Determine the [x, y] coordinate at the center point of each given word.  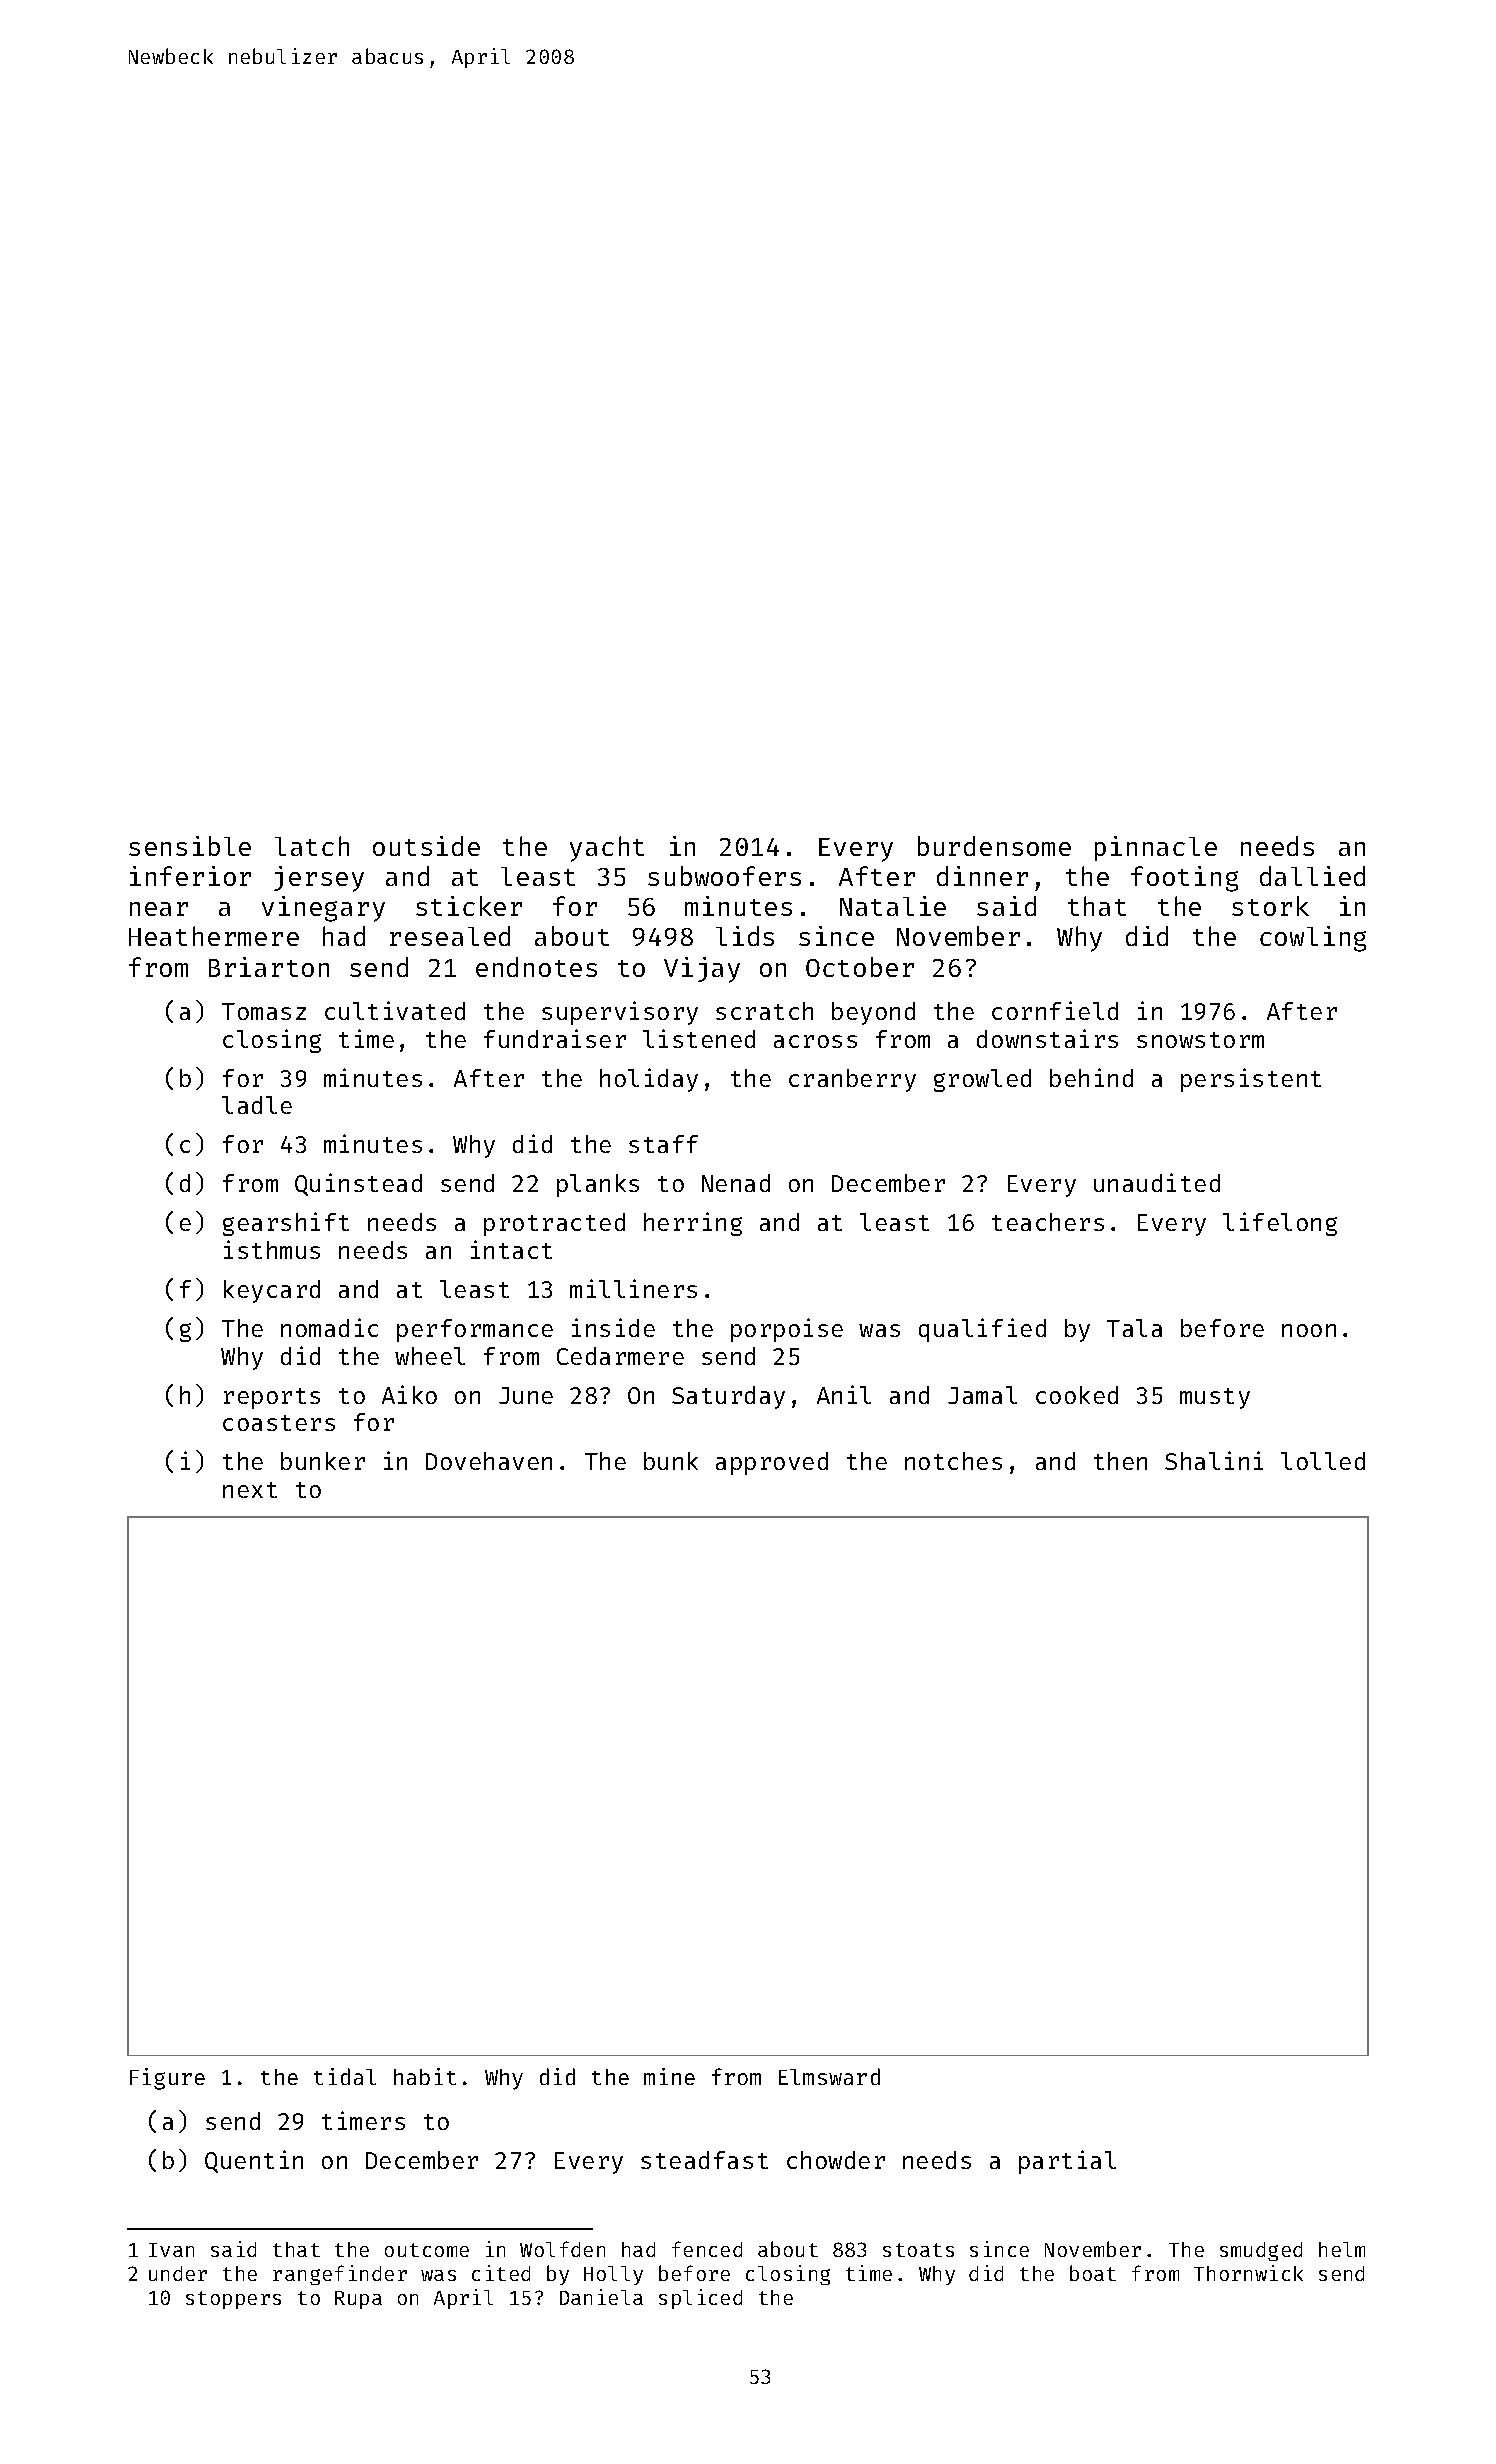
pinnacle [1156, 848]
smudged [1261, 2251]
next [250, 1490]
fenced [707, 2249]
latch [312, 846]
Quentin [254, 2161]
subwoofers [724, 876]
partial [1067, 2162]
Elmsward [829, 2076]
